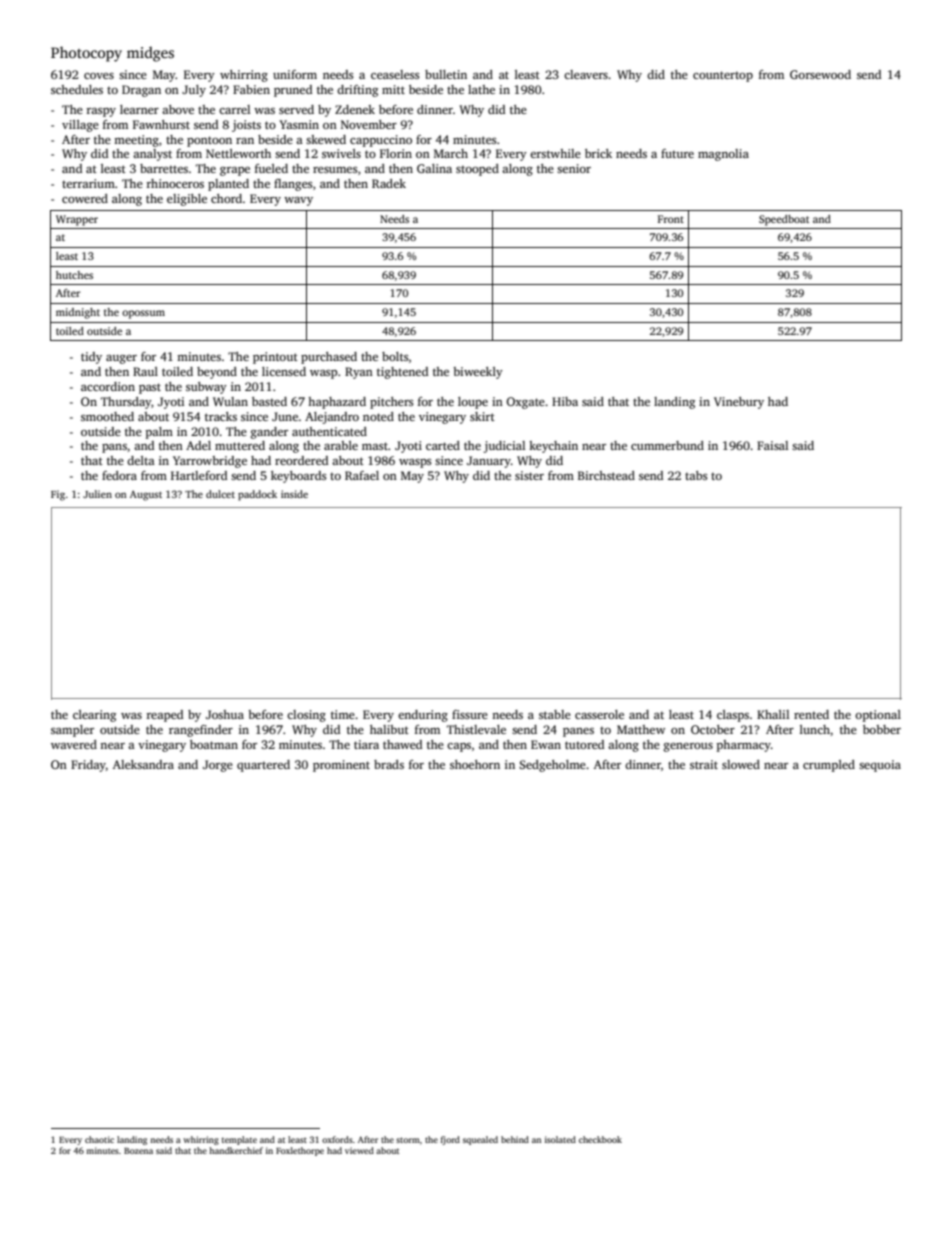 The image size is (952, 1233). Describe the element at coordinates (784, 220) in the page. I see `Speedboat` at that location.
